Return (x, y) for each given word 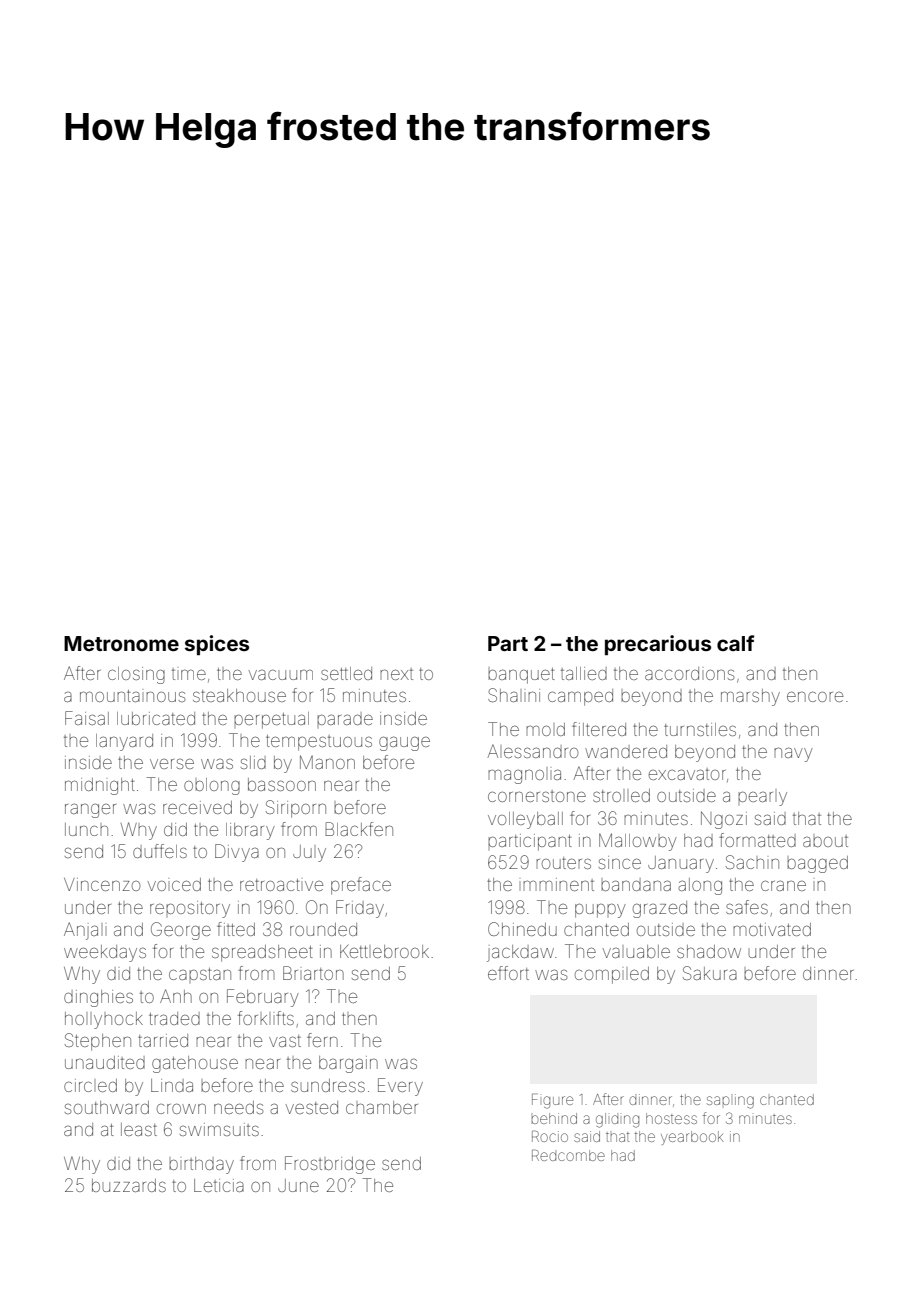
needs (238, 1107)
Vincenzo (102, 884)
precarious (658, 645)
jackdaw (520, 953)
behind (554, 1118)
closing (136, 675)
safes (747, 907)
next (396, 674)
